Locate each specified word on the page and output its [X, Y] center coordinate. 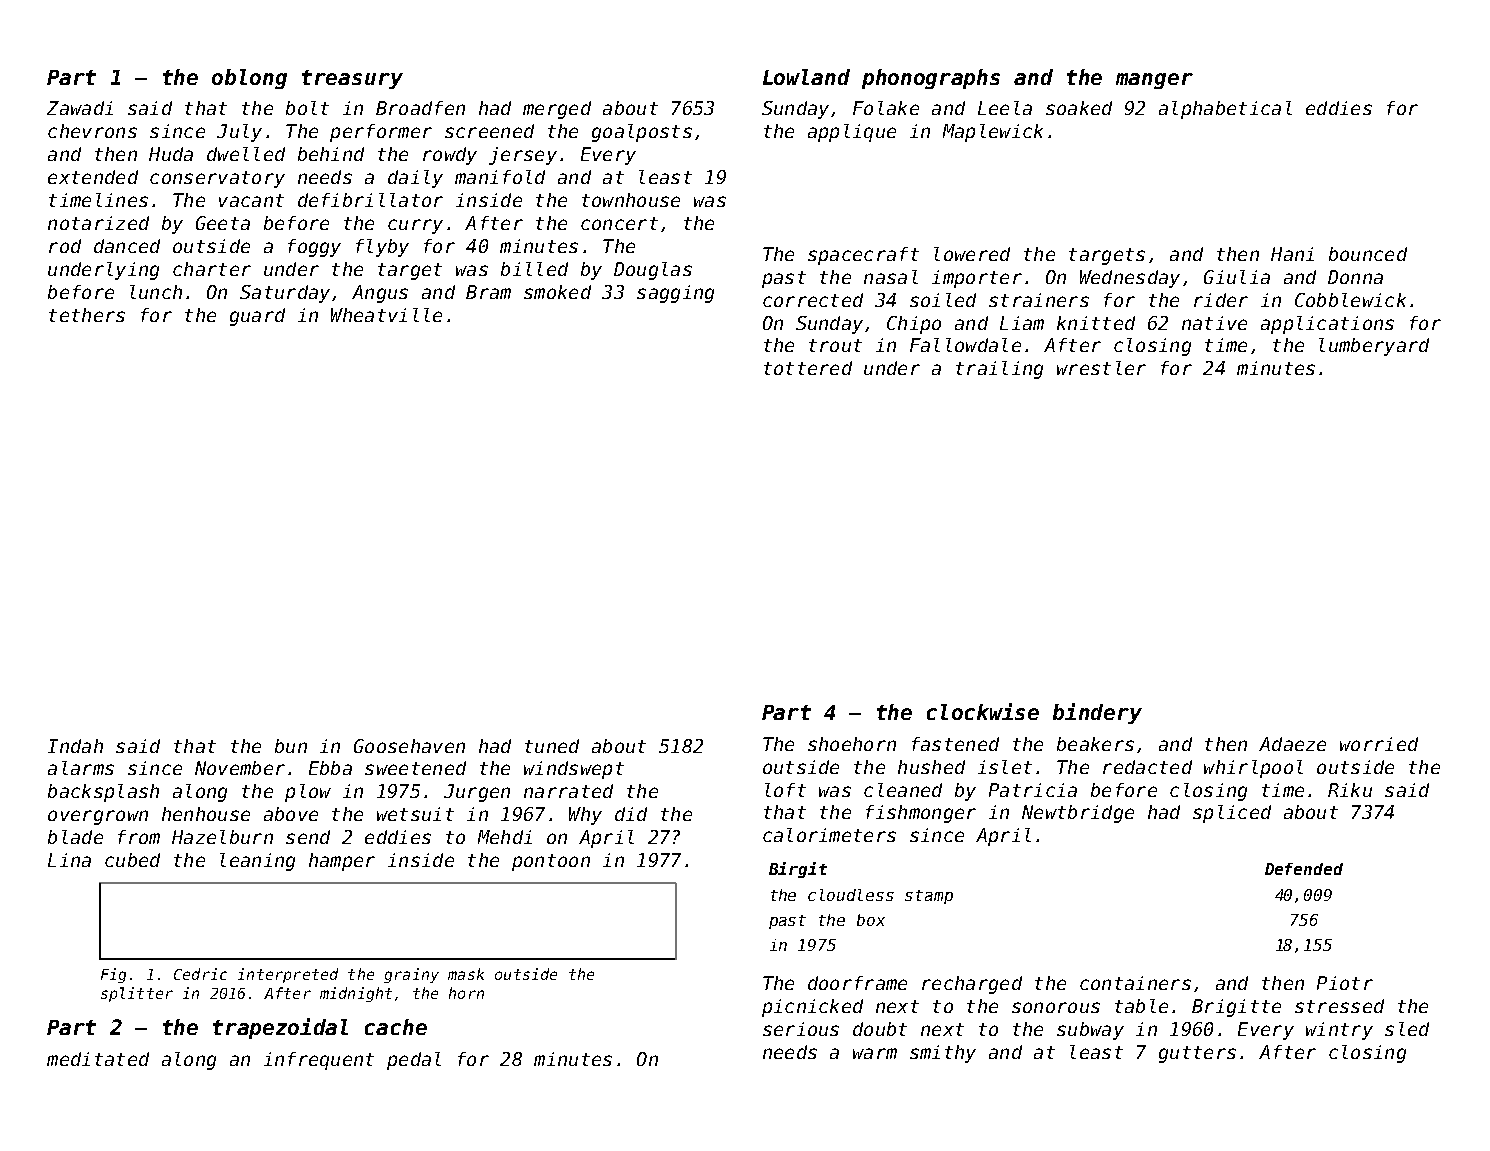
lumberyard [1374, 347]
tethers [87, 315]
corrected [813, 300]
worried [1379, 744]
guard [257, 317]
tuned [552, 746]
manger [1154, 81]
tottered [808, 368]
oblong [249, 79]
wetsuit [415, 814]
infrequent [319, 1061]
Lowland [806, 77]
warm [875, 1053]
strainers [1039, 300]
